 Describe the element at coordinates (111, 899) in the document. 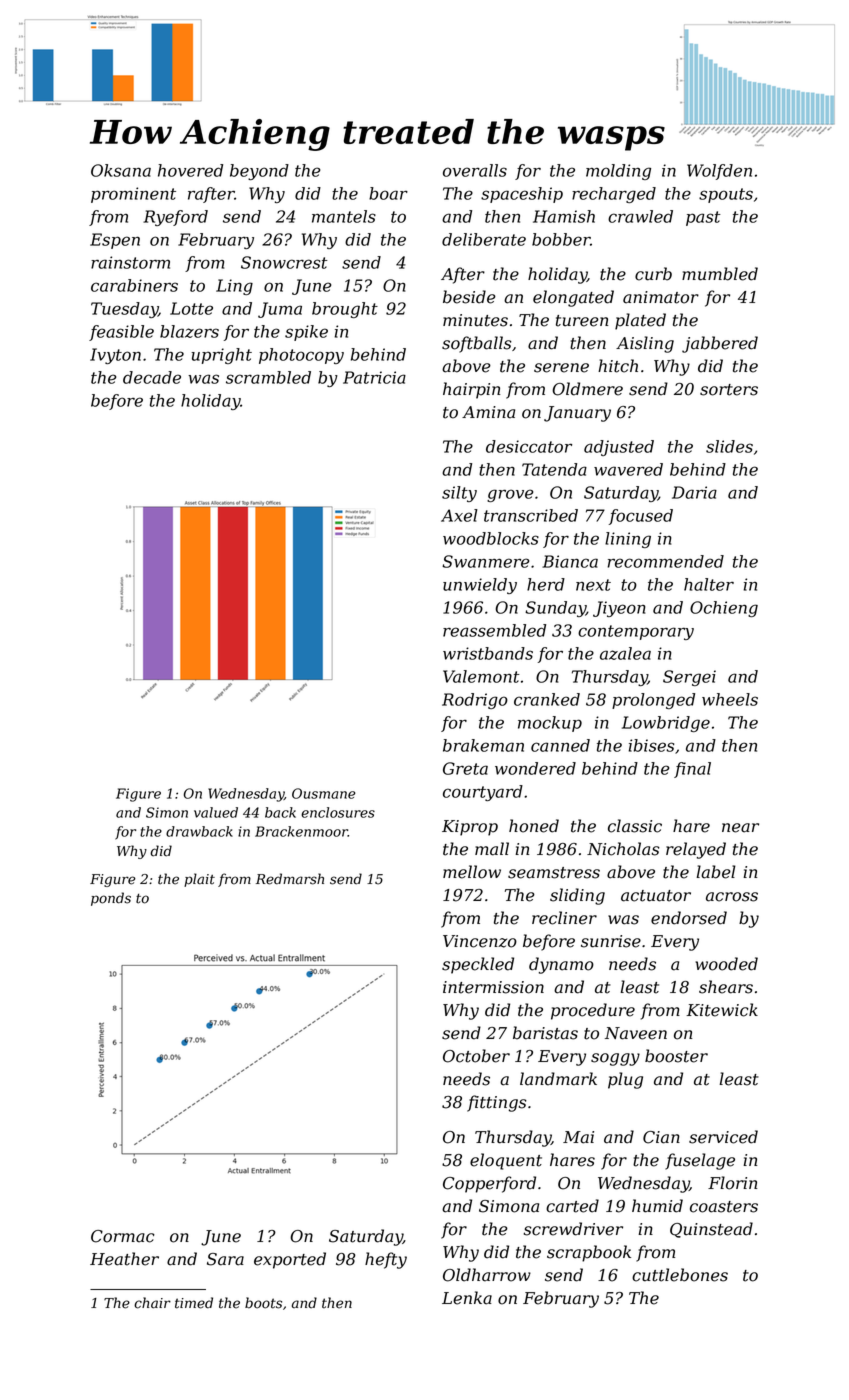

I see `ponds` at that location.
